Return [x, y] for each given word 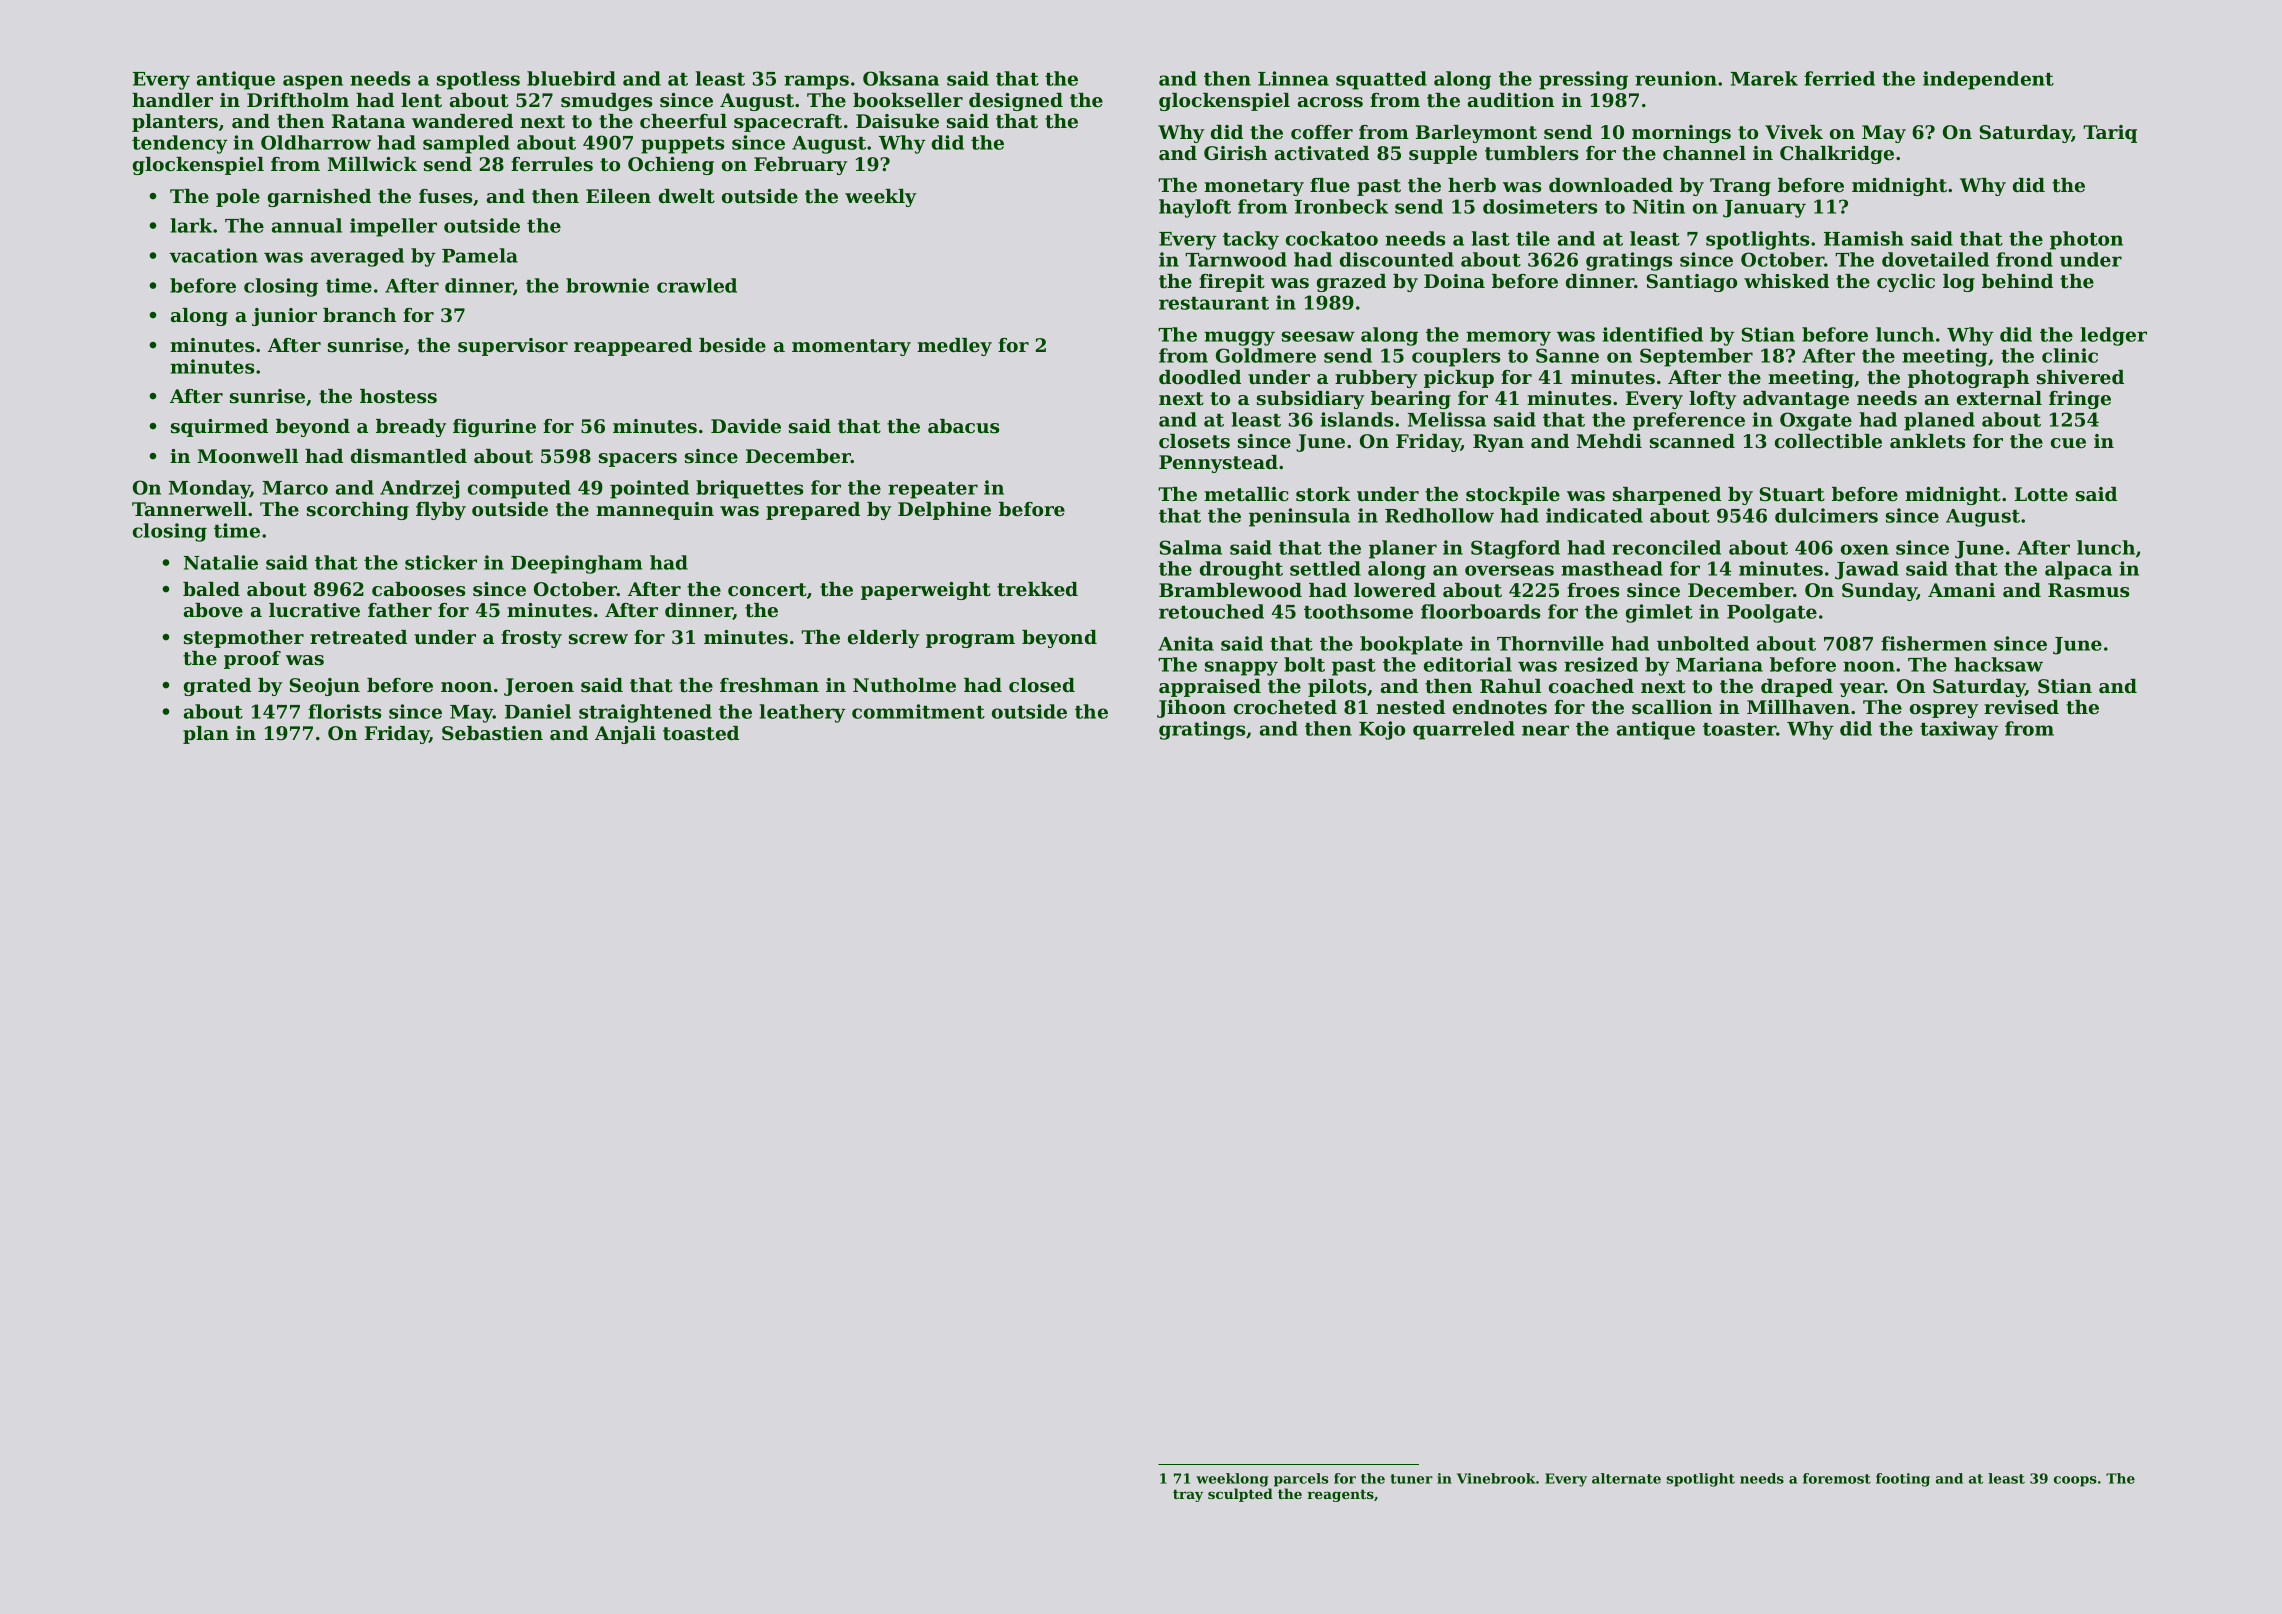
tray [1188, 1495]
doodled [1200, 377]
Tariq [2110, 134]
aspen [313, 82]
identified [1652, 334]
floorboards [1480, 611]
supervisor [513, 347]
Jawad [1867, 570]
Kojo [1382, 730]
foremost [1837, 1478]
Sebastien [492, 733]
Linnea [1293, 78]
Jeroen [539, 687]
